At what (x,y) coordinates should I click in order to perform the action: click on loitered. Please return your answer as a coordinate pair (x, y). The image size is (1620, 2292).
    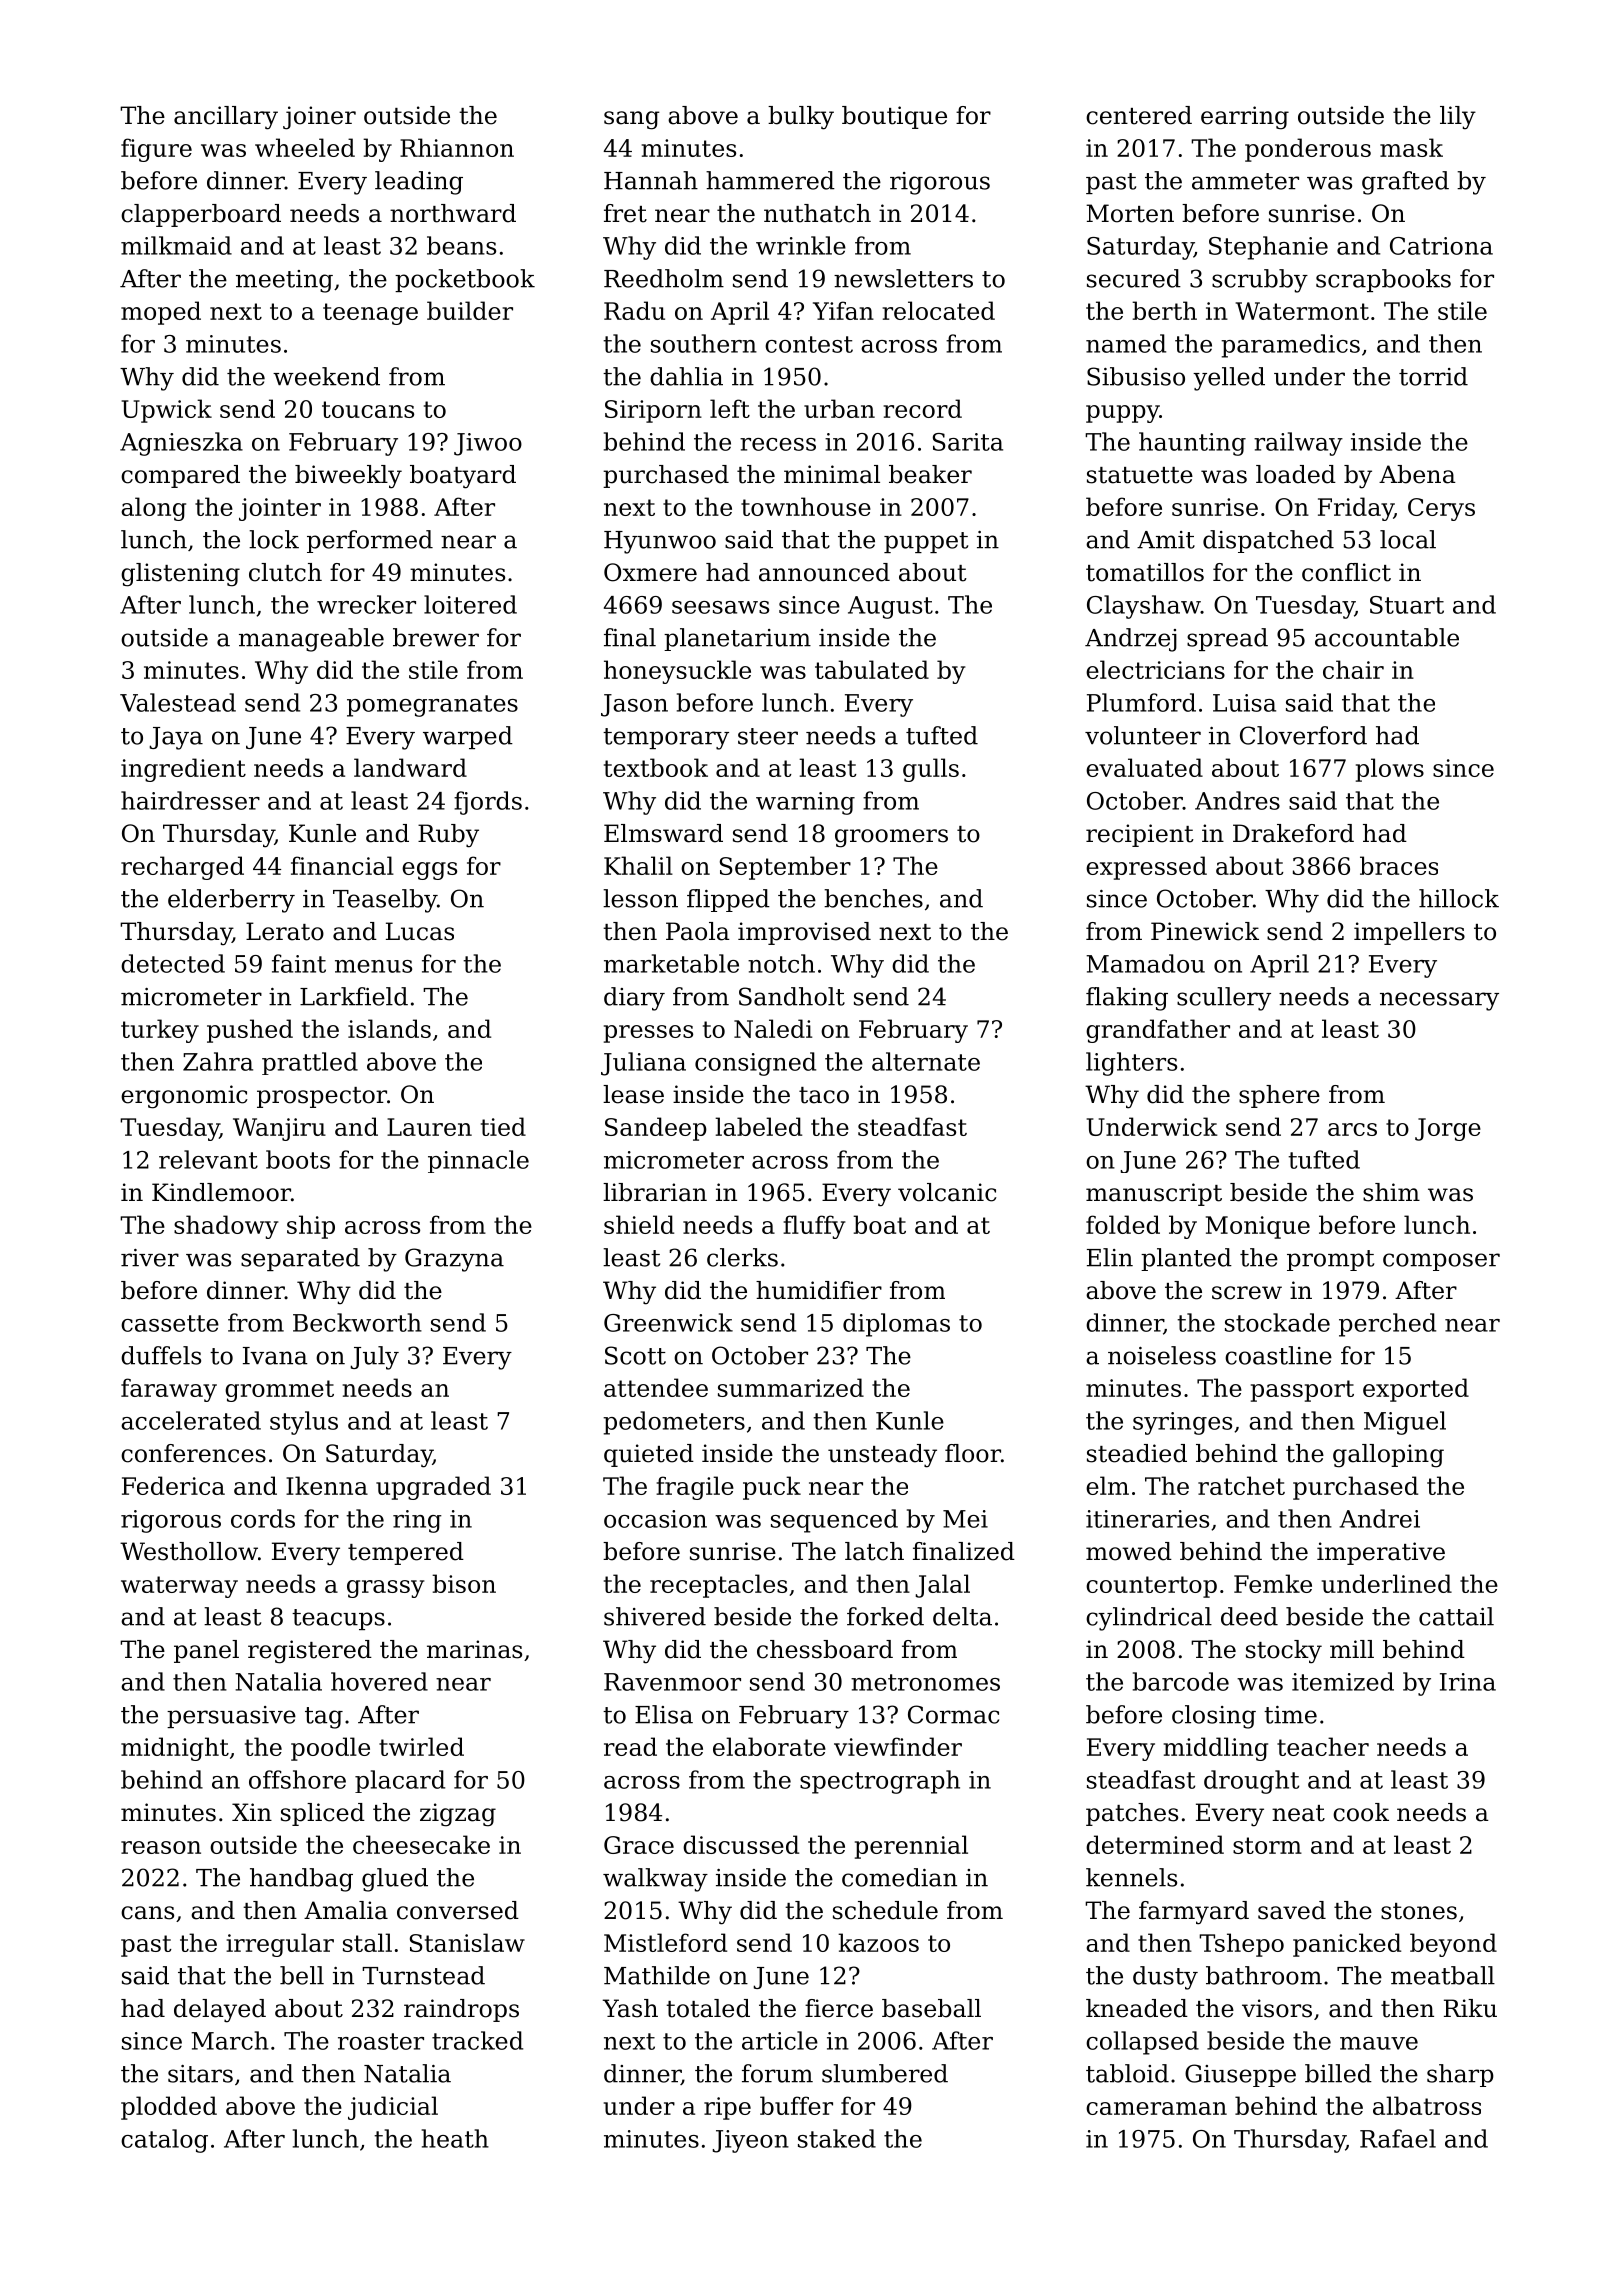
    Looking at the image, I should click on (470, 604).
